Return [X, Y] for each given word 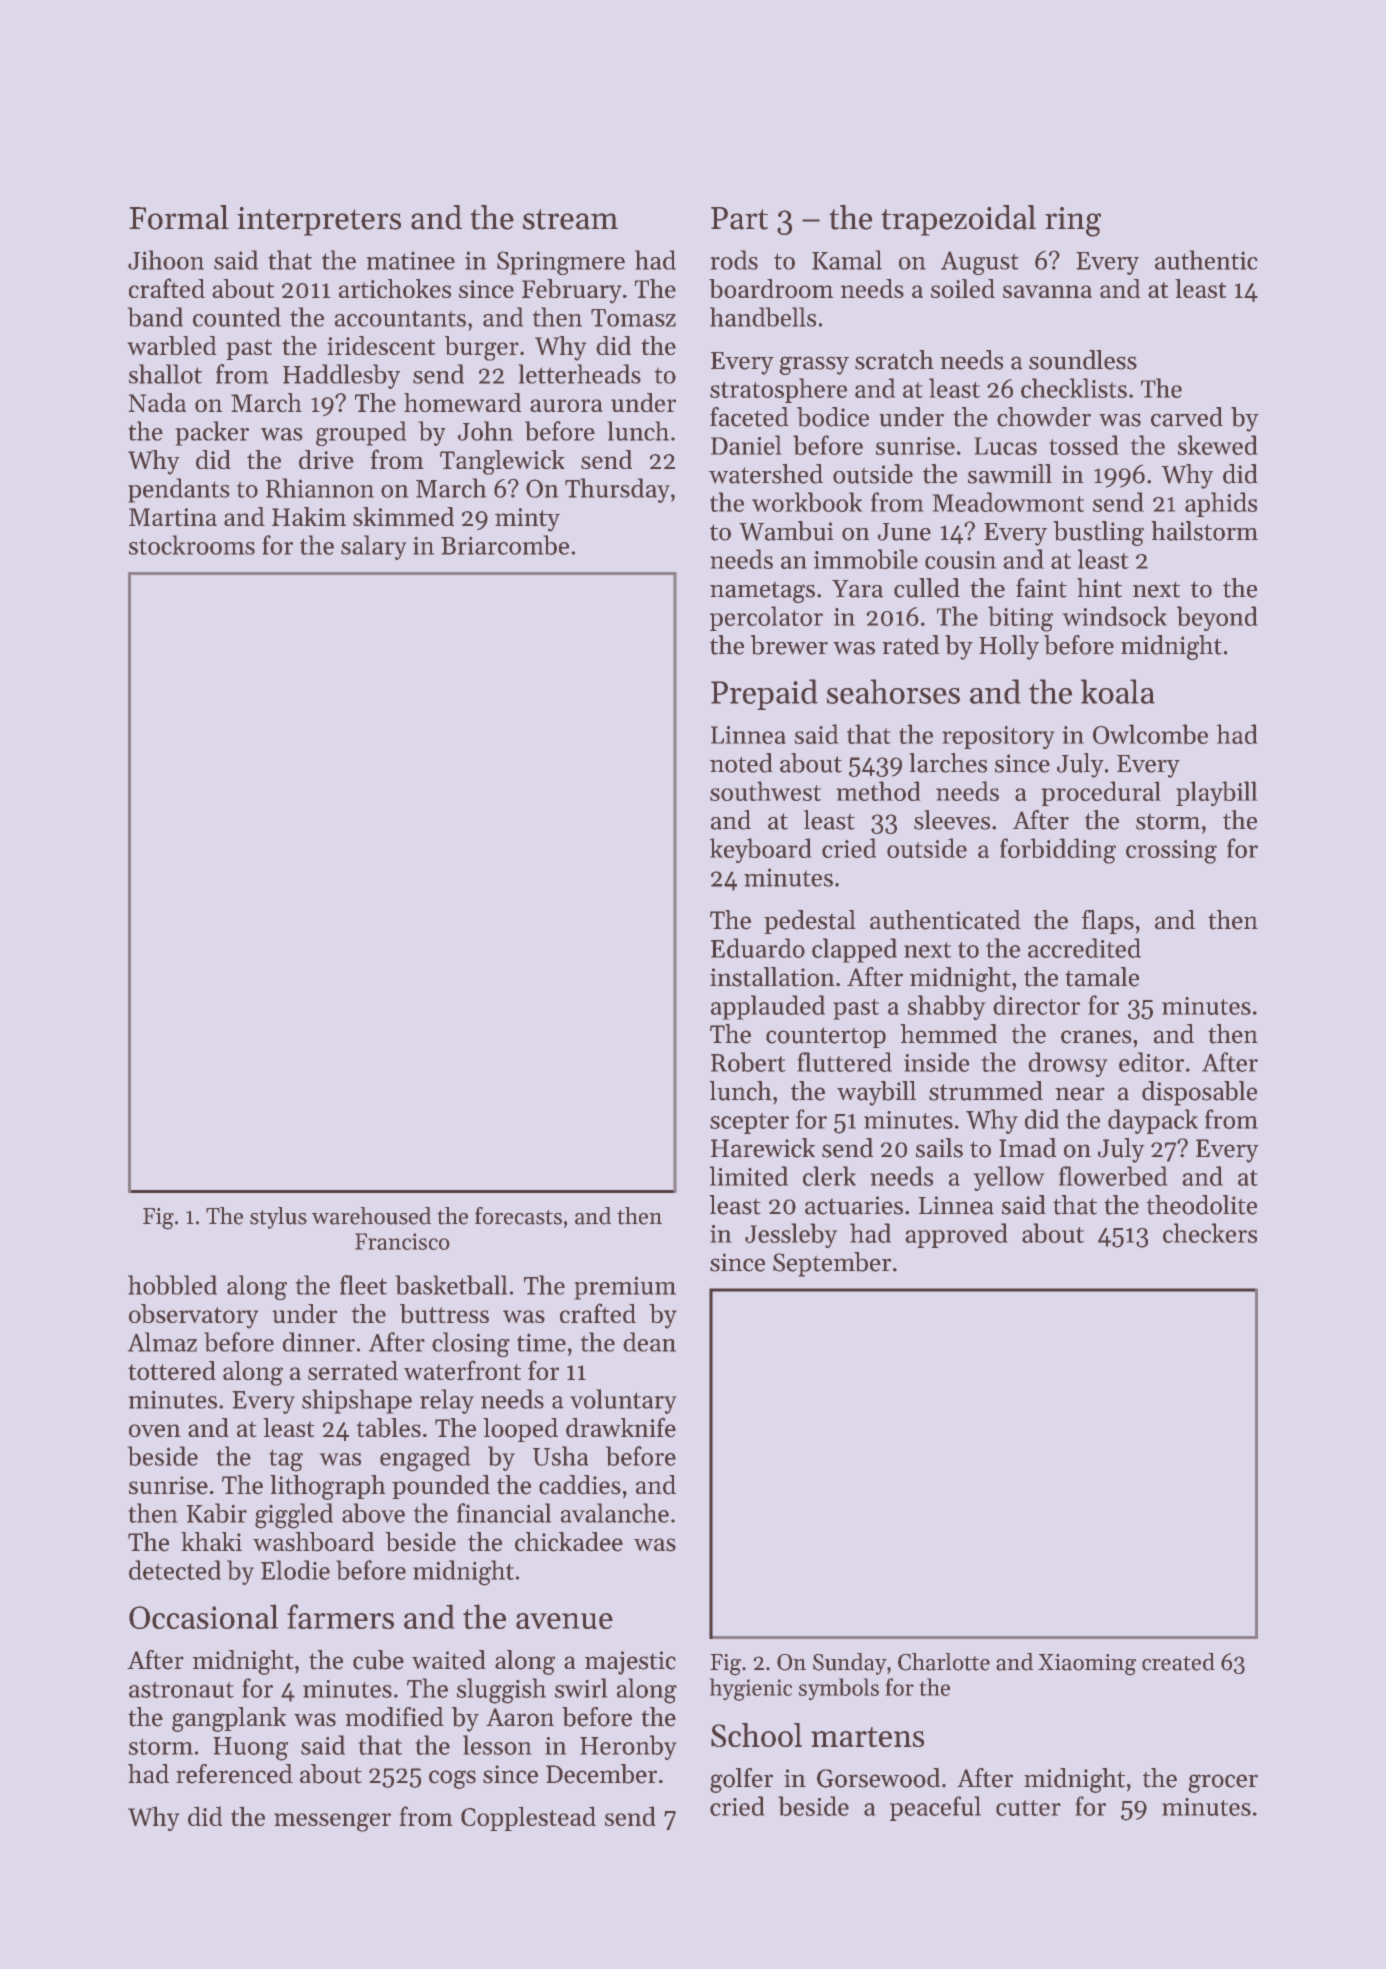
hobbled [172, 1285]
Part [739, 218]
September [832, 1264]
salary [374, 547]
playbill [1217, 793]
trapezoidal [958, 220]
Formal [179, 217]
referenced [234, 1774]
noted [741, 763]
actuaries [854, 1205]
